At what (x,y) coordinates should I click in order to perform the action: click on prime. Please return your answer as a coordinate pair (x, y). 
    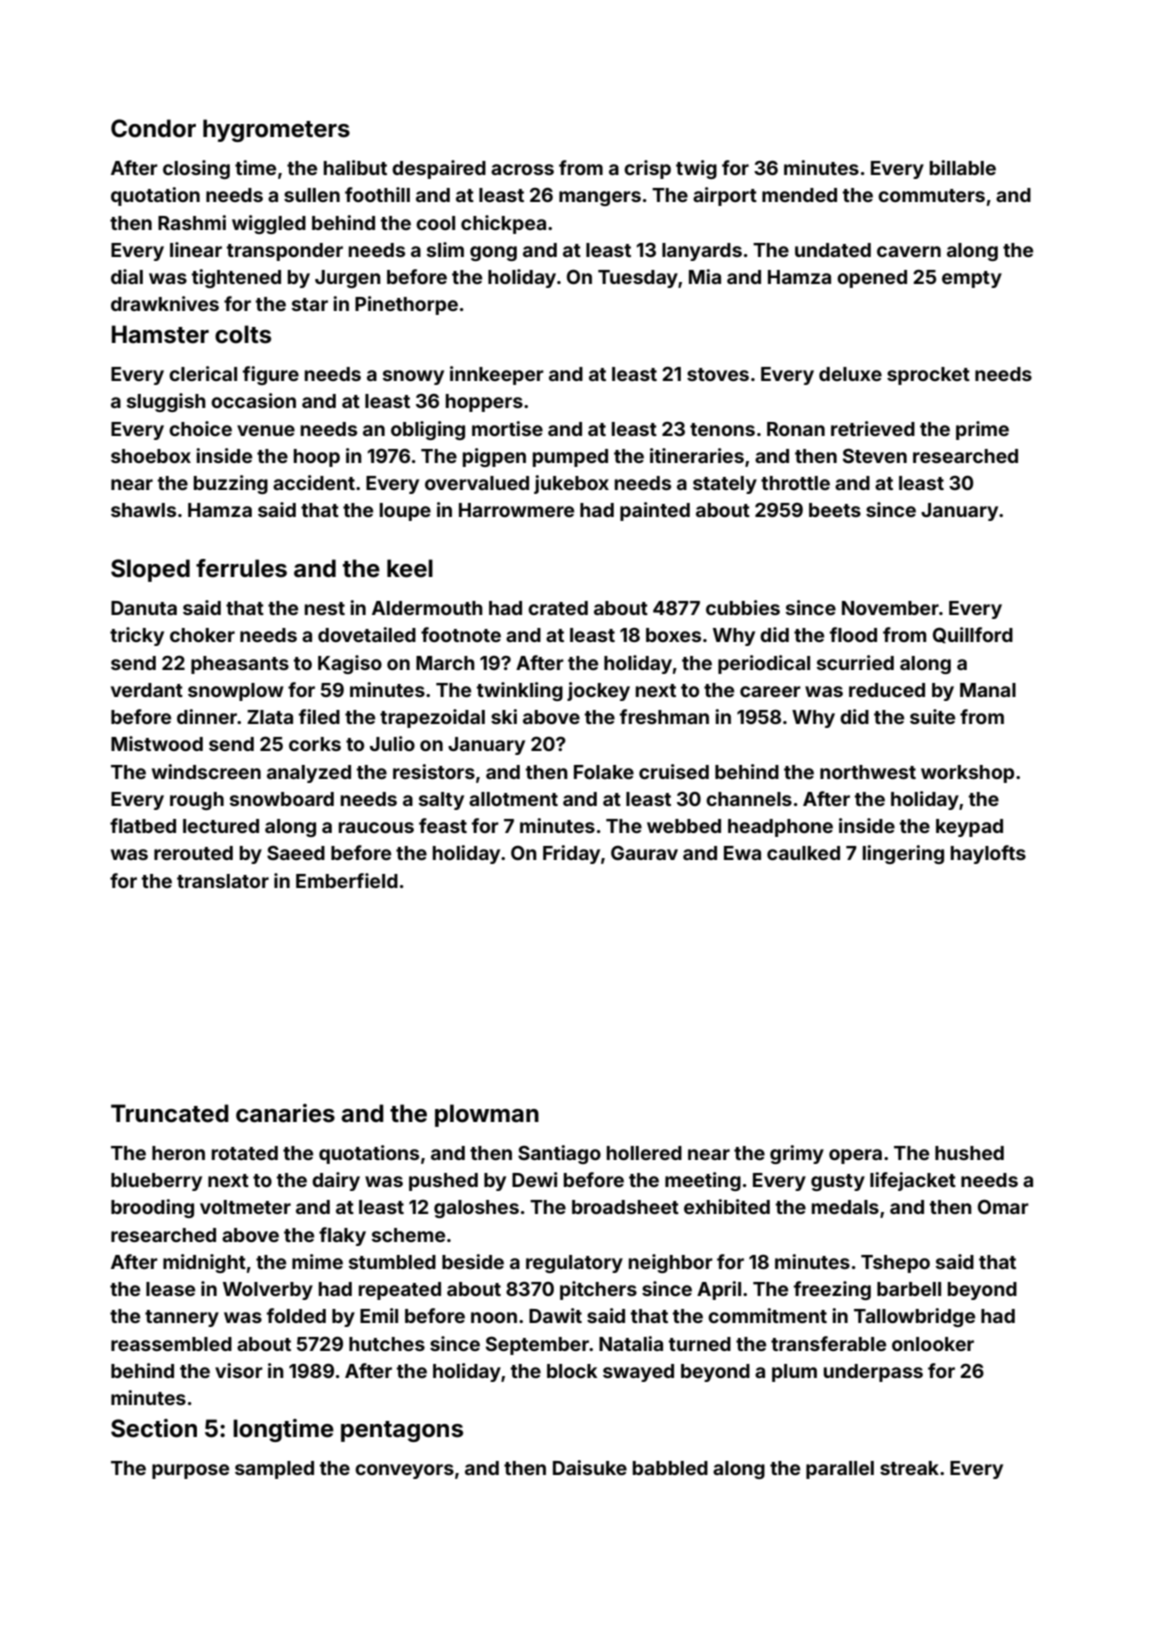
    Looking at the image, I should click on (982, 430).
